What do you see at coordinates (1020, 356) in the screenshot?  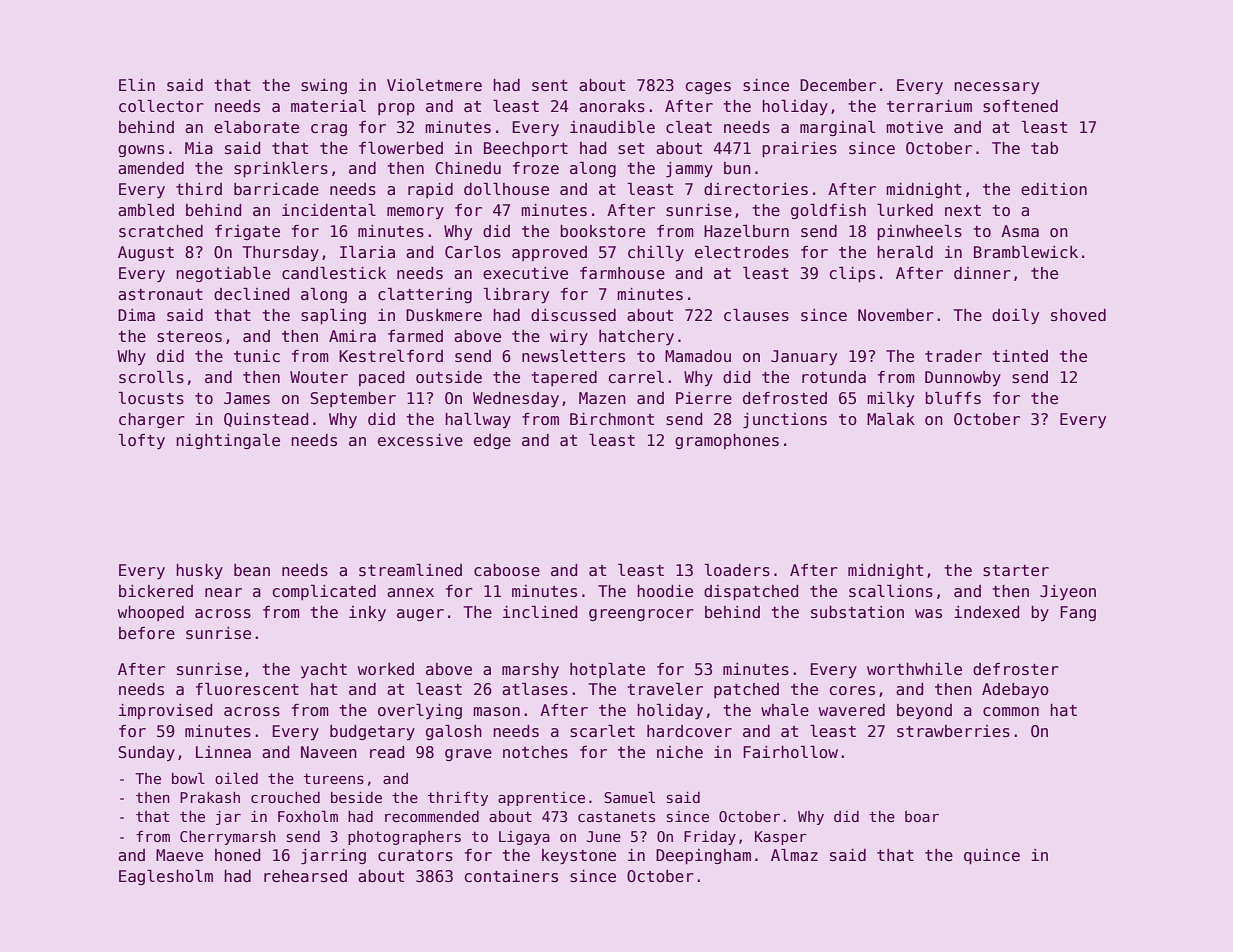 I see `tinted` at bounding box center [1020, 356].
